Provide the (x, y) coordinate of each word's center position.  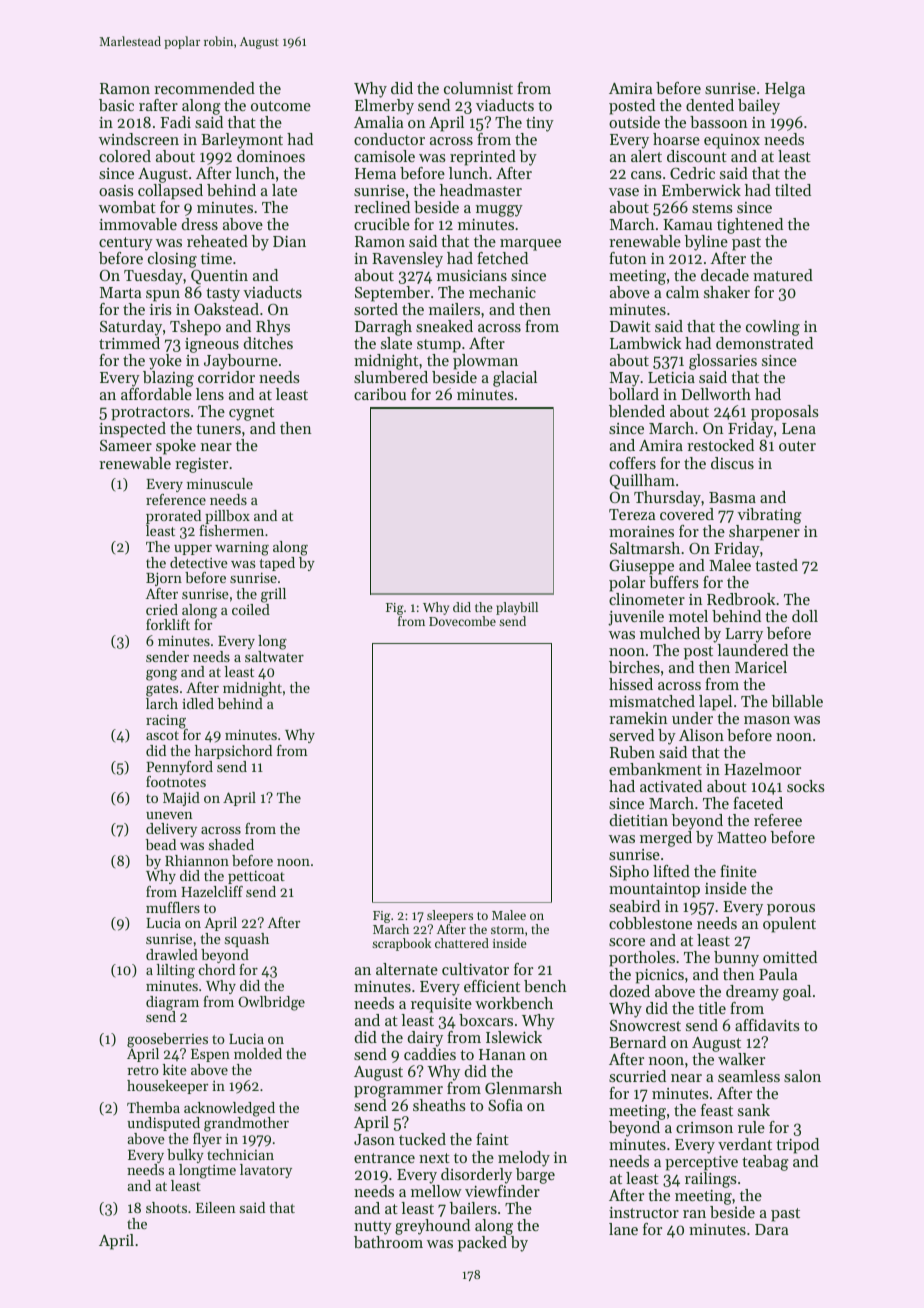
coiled (251, 609)
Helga (785, 90)
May (625, 379)
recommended (204, 88)
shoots (166, 1207)
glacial (515, 379)
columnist (478, 88)
